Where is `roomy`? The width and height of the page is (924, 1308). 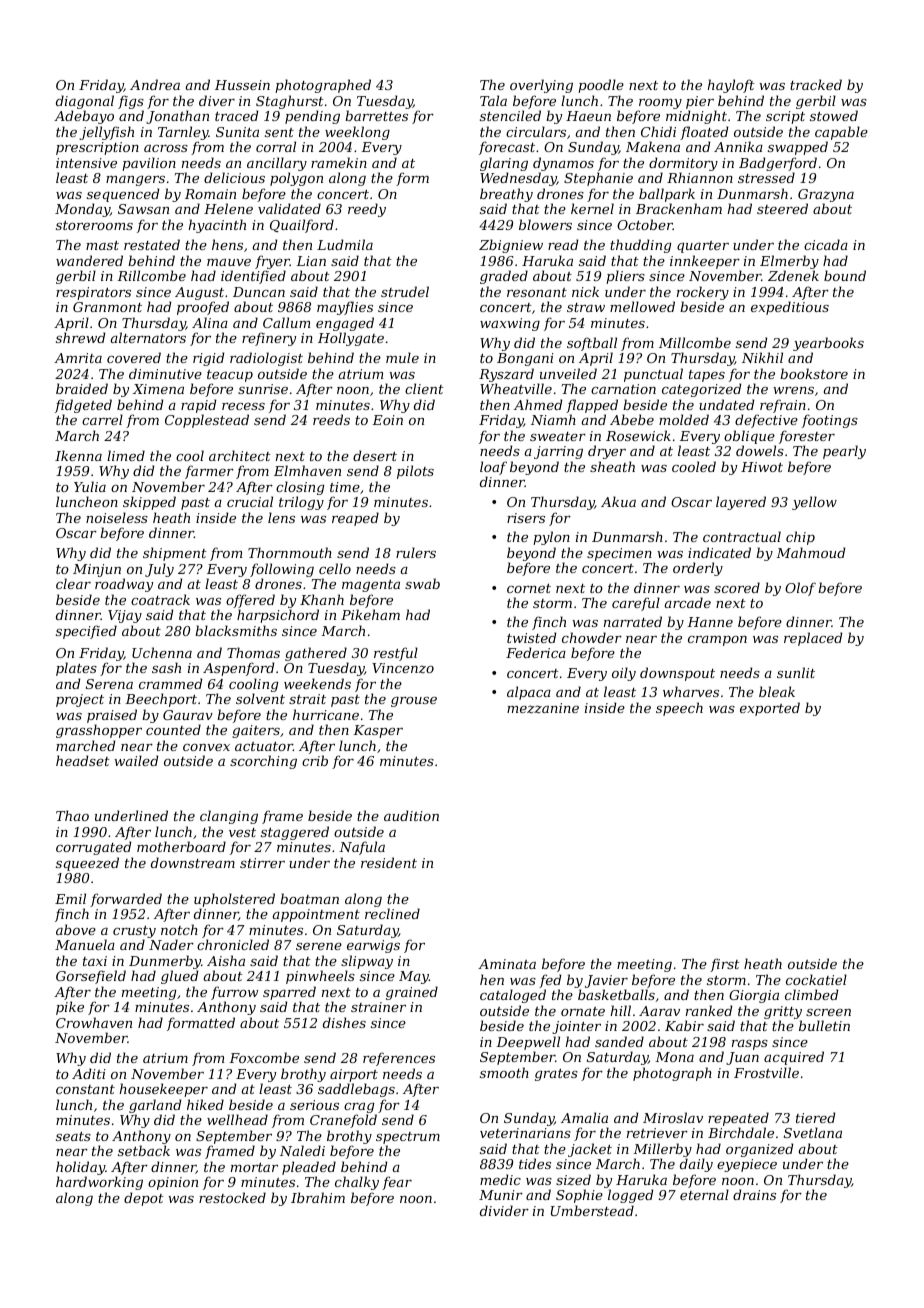
roomy is located at coordinates (660, 105).
